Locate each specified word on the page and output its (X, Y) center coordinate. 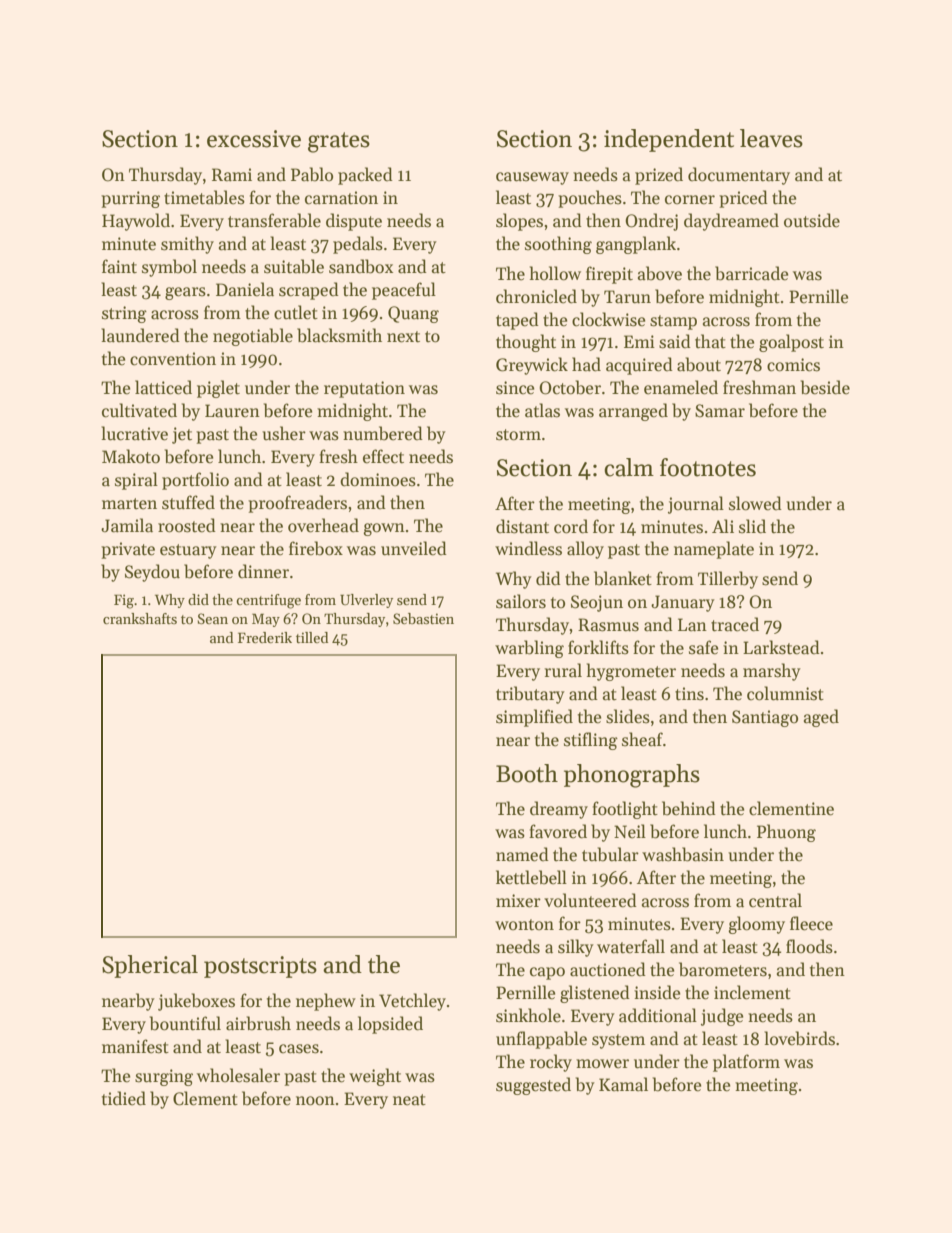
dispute (354, 222)
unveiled (414, 548)
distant (522, 526)
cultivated (139, 410)
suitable (294, 266)
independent (669, 140)
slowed (755, 503)
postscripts (260, 967)
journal (696, 505)
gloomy (756, 925)
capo (547, 973)
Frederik (265, 637)
